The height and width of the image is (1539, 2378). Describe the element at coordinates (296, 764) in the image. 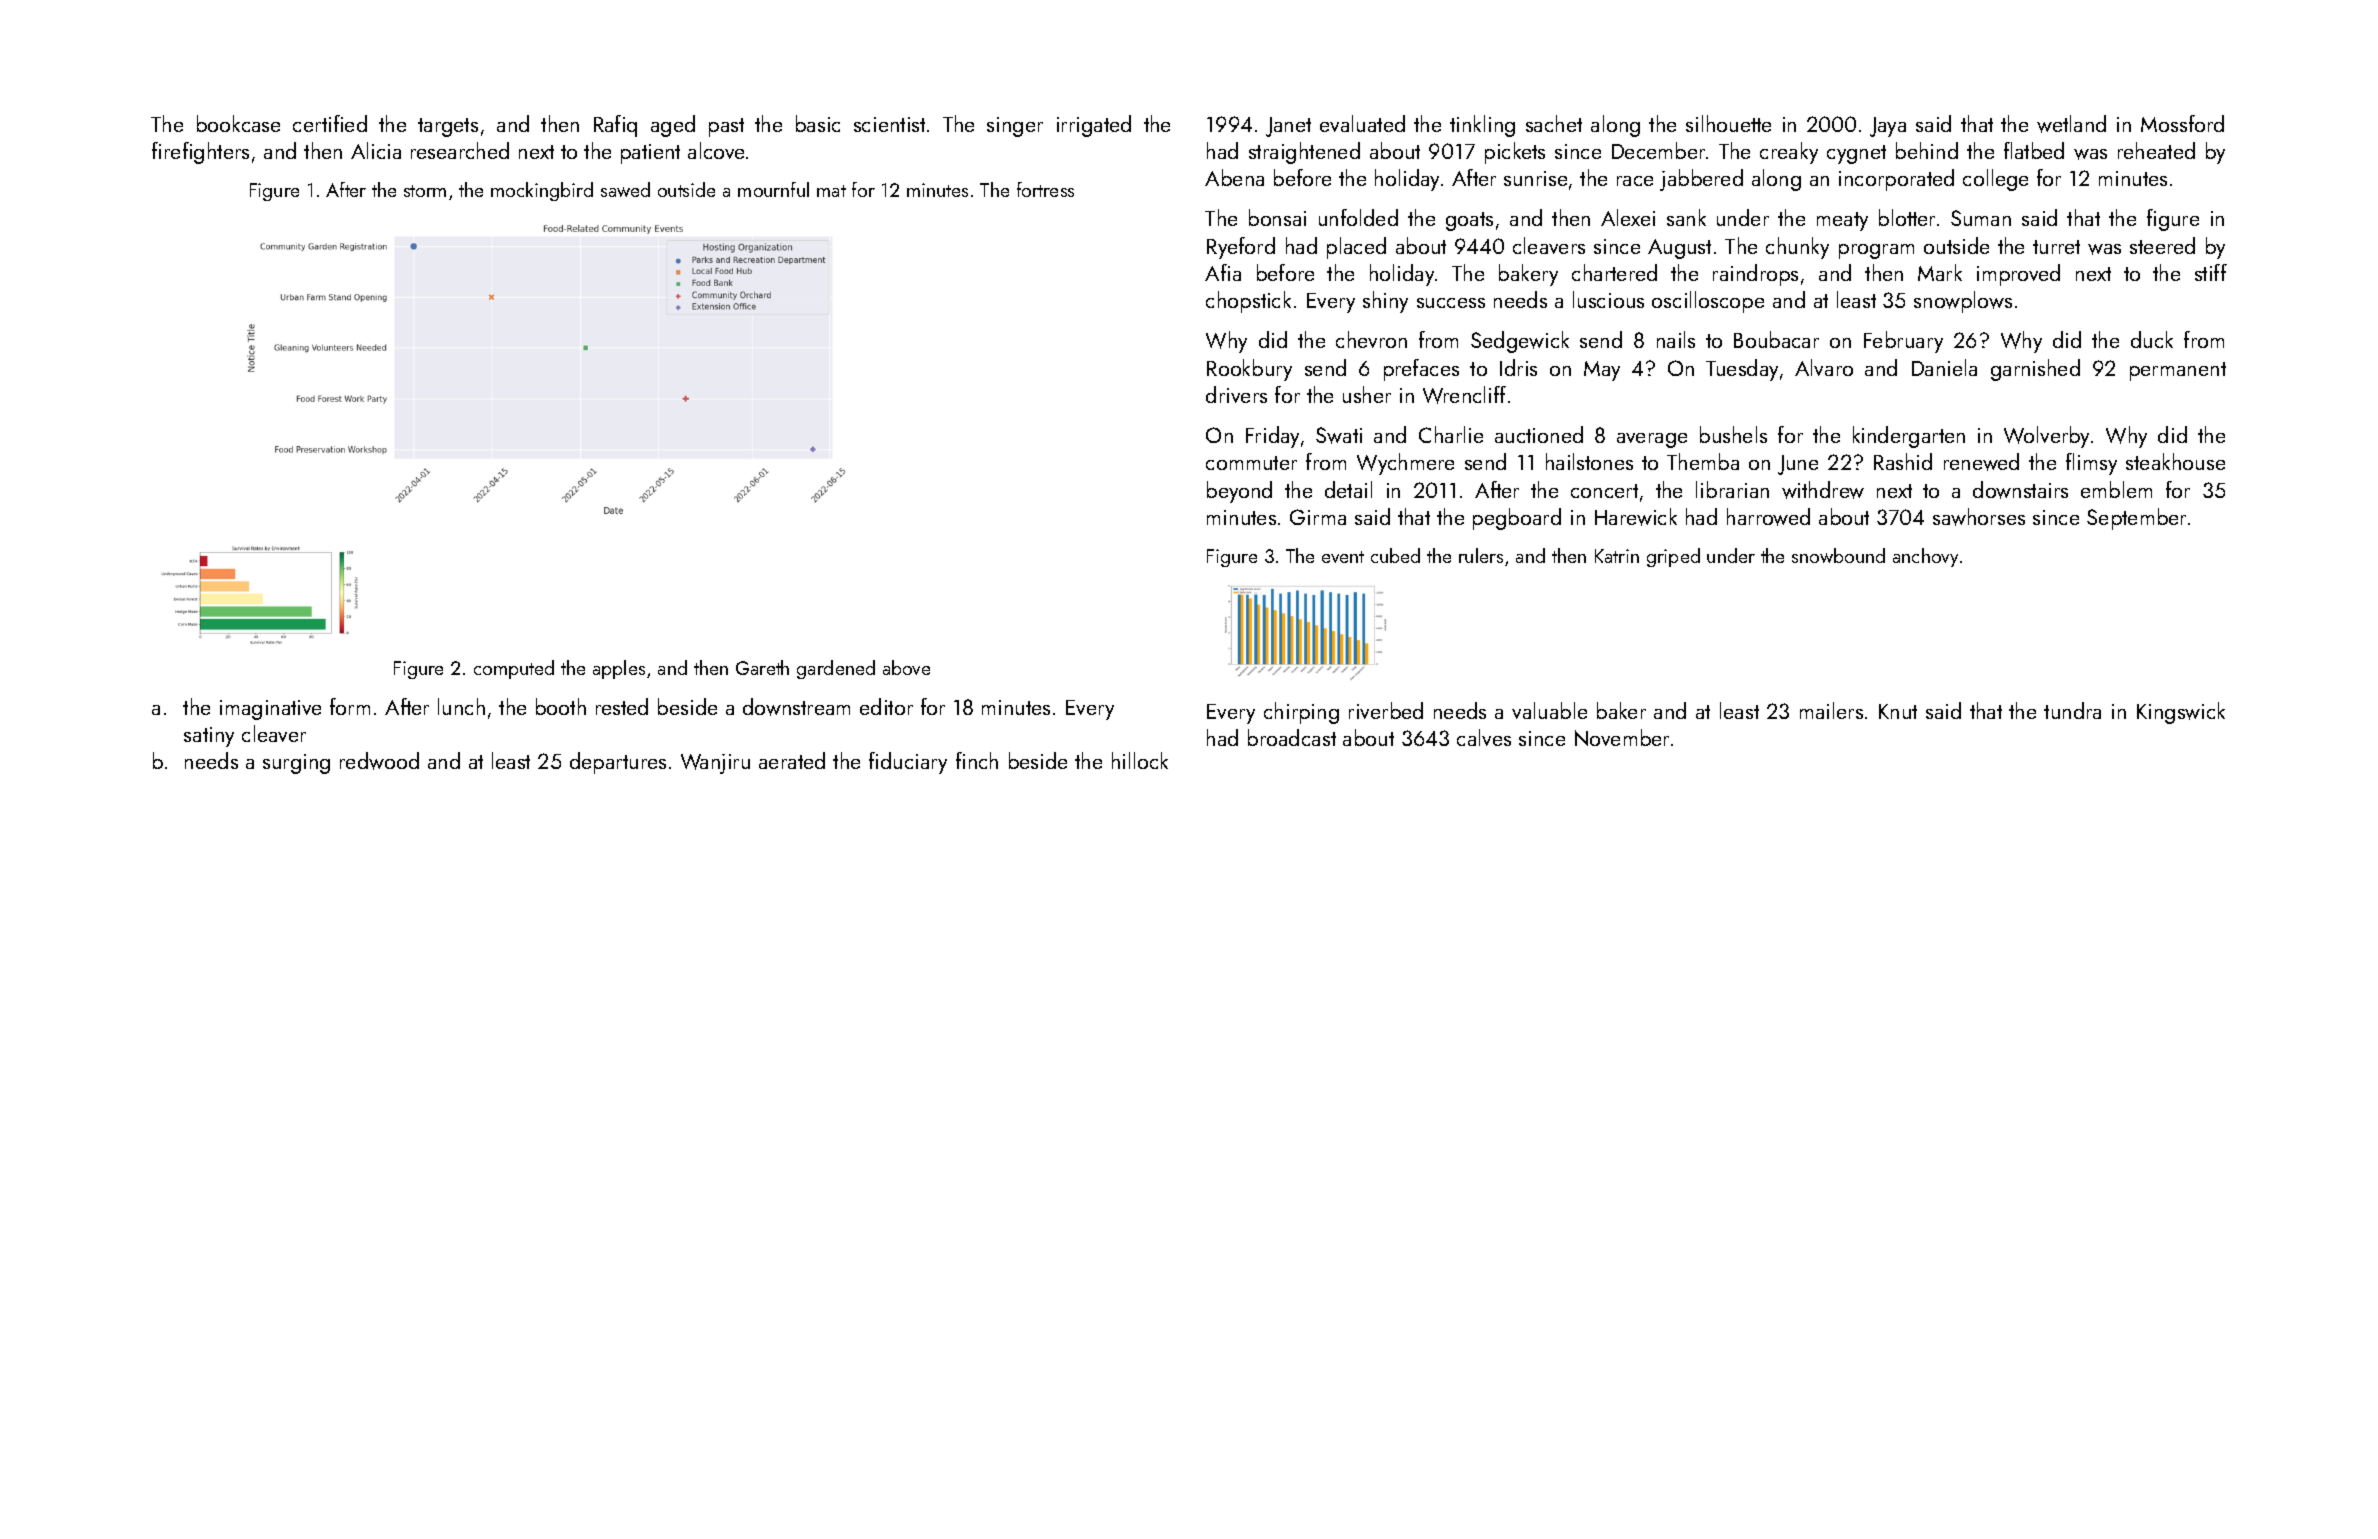

I see `surging` at that location.
